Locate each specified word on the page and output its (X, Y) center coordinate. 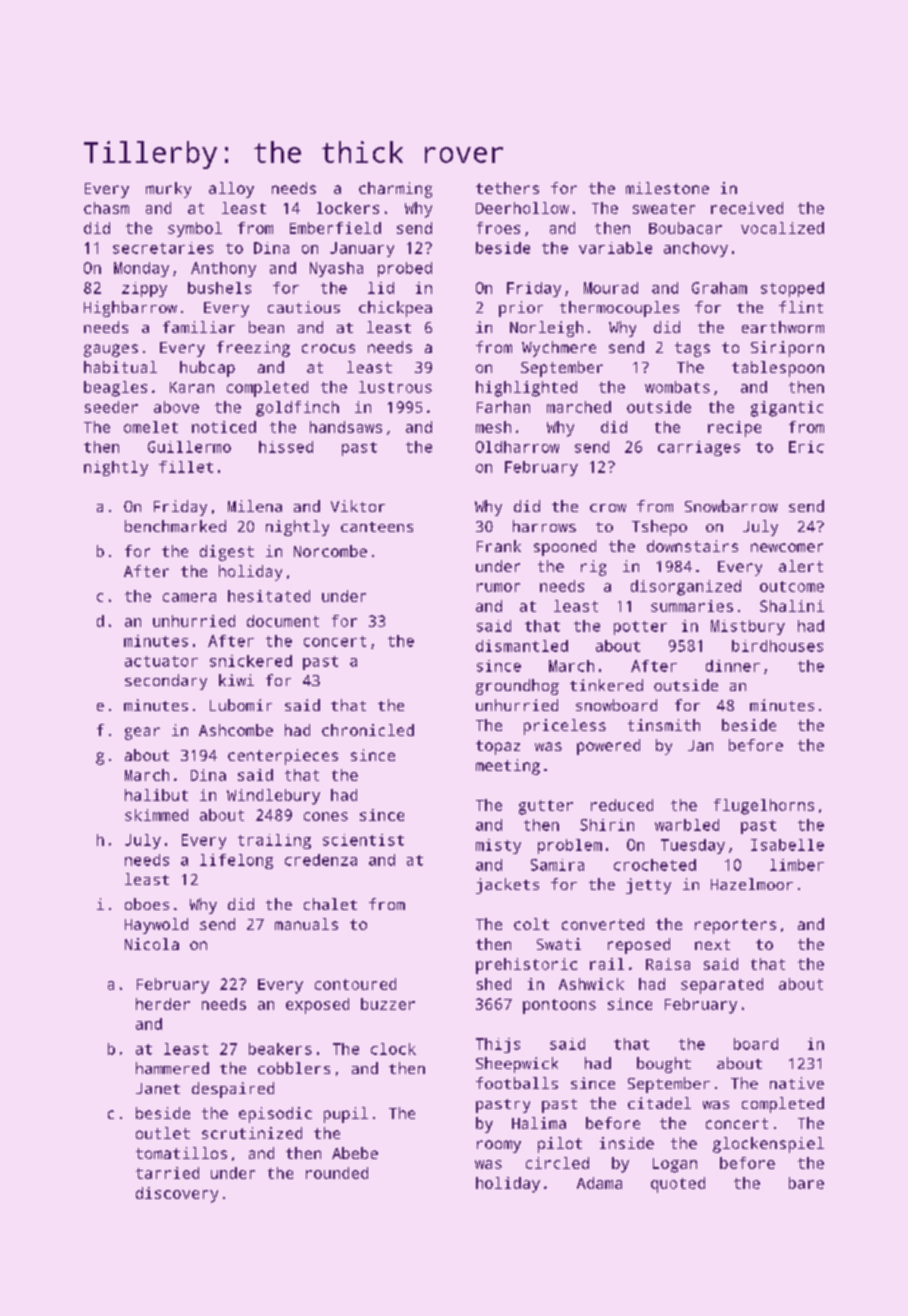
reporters (735, 926)
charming (395, 190)
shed (494, 984)
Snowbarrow (731, 506)
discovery (177, 1195)
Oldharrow (517, 447)
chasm (106, 208)
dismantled (522, 646)
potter (640, 628)
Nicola (152, 944)
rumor (498, 587)
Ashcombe (236, 730)
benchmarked (175, 526)
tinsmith (664, 725)
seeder (111, 407)
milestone (667, 188)
